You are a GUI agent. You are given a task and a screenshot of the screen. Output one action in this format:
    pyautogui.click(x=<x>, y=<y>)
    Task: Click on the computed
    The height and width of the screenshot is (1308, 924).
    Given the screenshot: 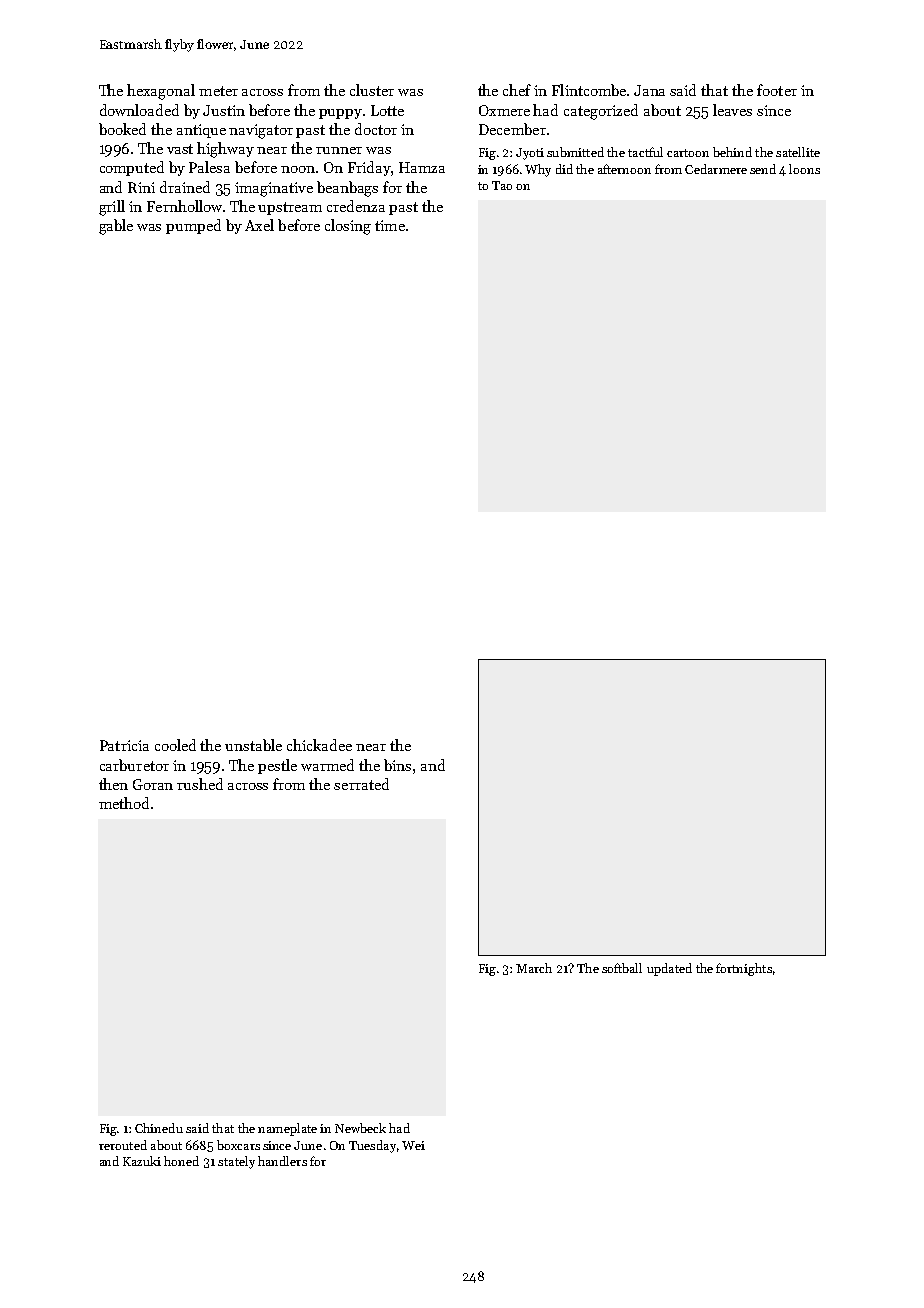 What is the action you would take?
    pyautogui.click(x=132, y=168)
